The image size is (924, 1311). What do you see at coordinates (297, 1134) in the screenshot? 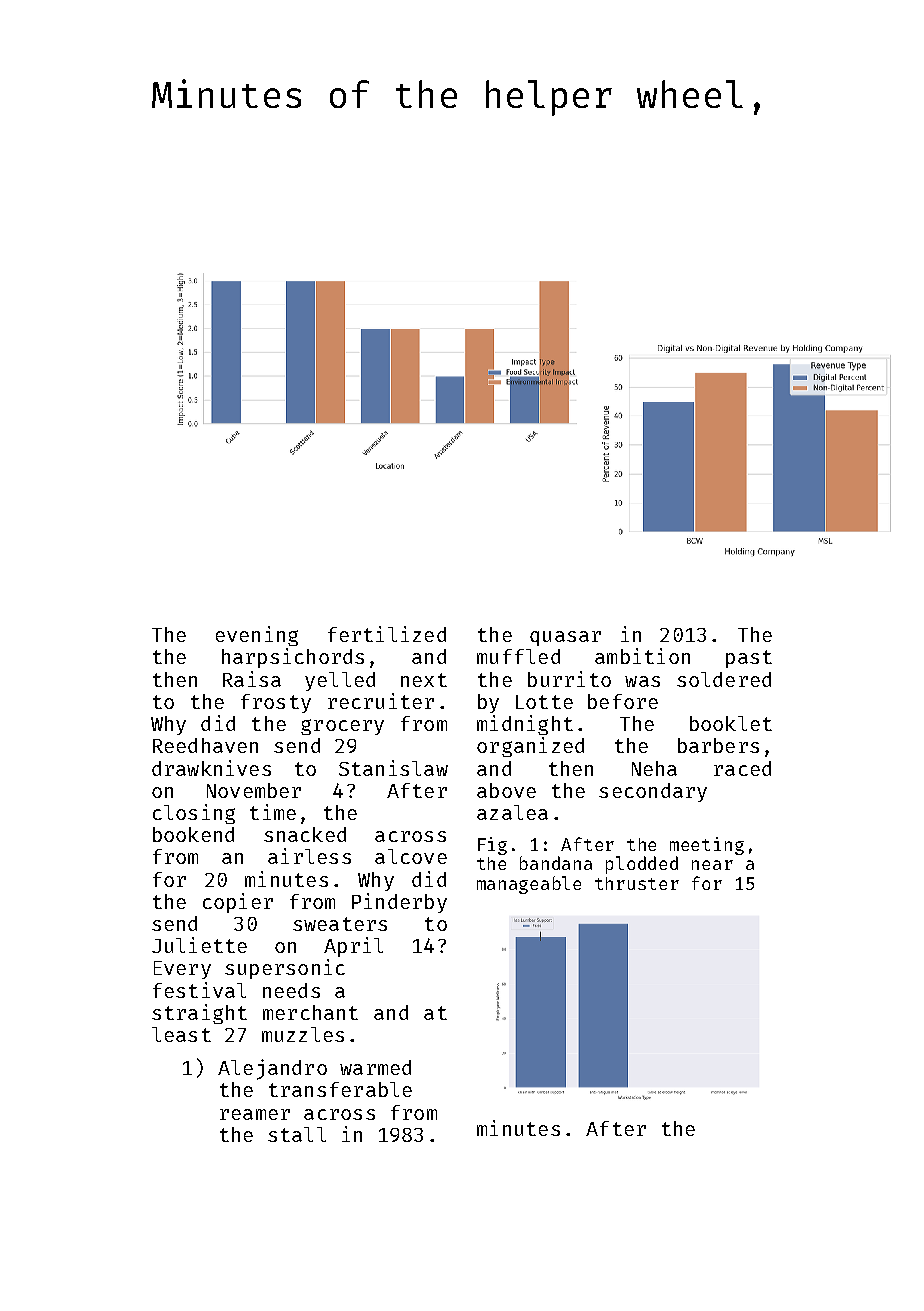
I see `stall` at bounding box center [297, 1134].
